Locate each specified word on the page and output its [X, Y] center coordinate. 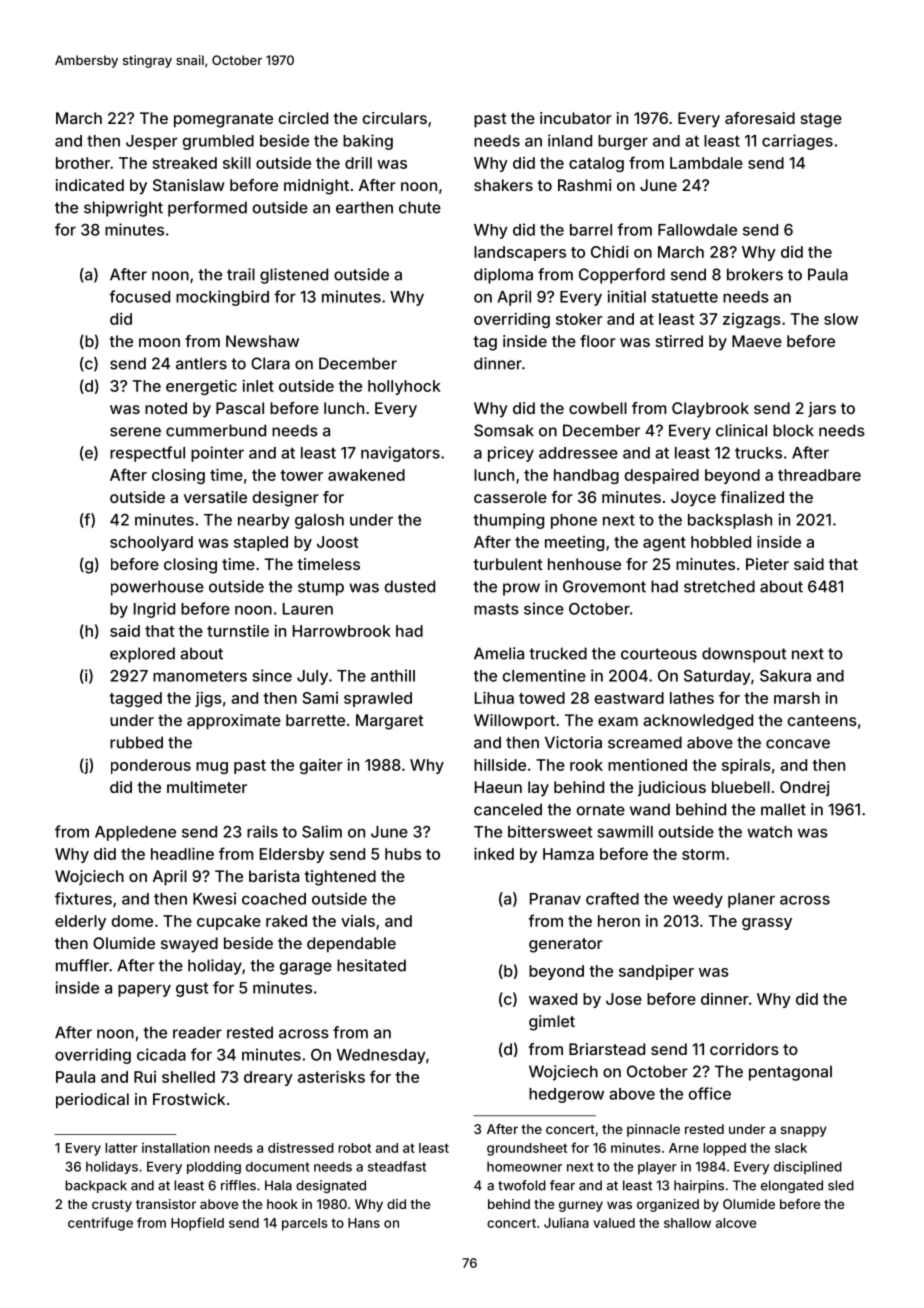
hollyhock [404, 387]
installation [176, 1147]
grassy [767, 924]
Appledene [135, 833]
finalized [752, 497]
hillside [500, 765]
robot [354, 1148]
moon [159, 342]
